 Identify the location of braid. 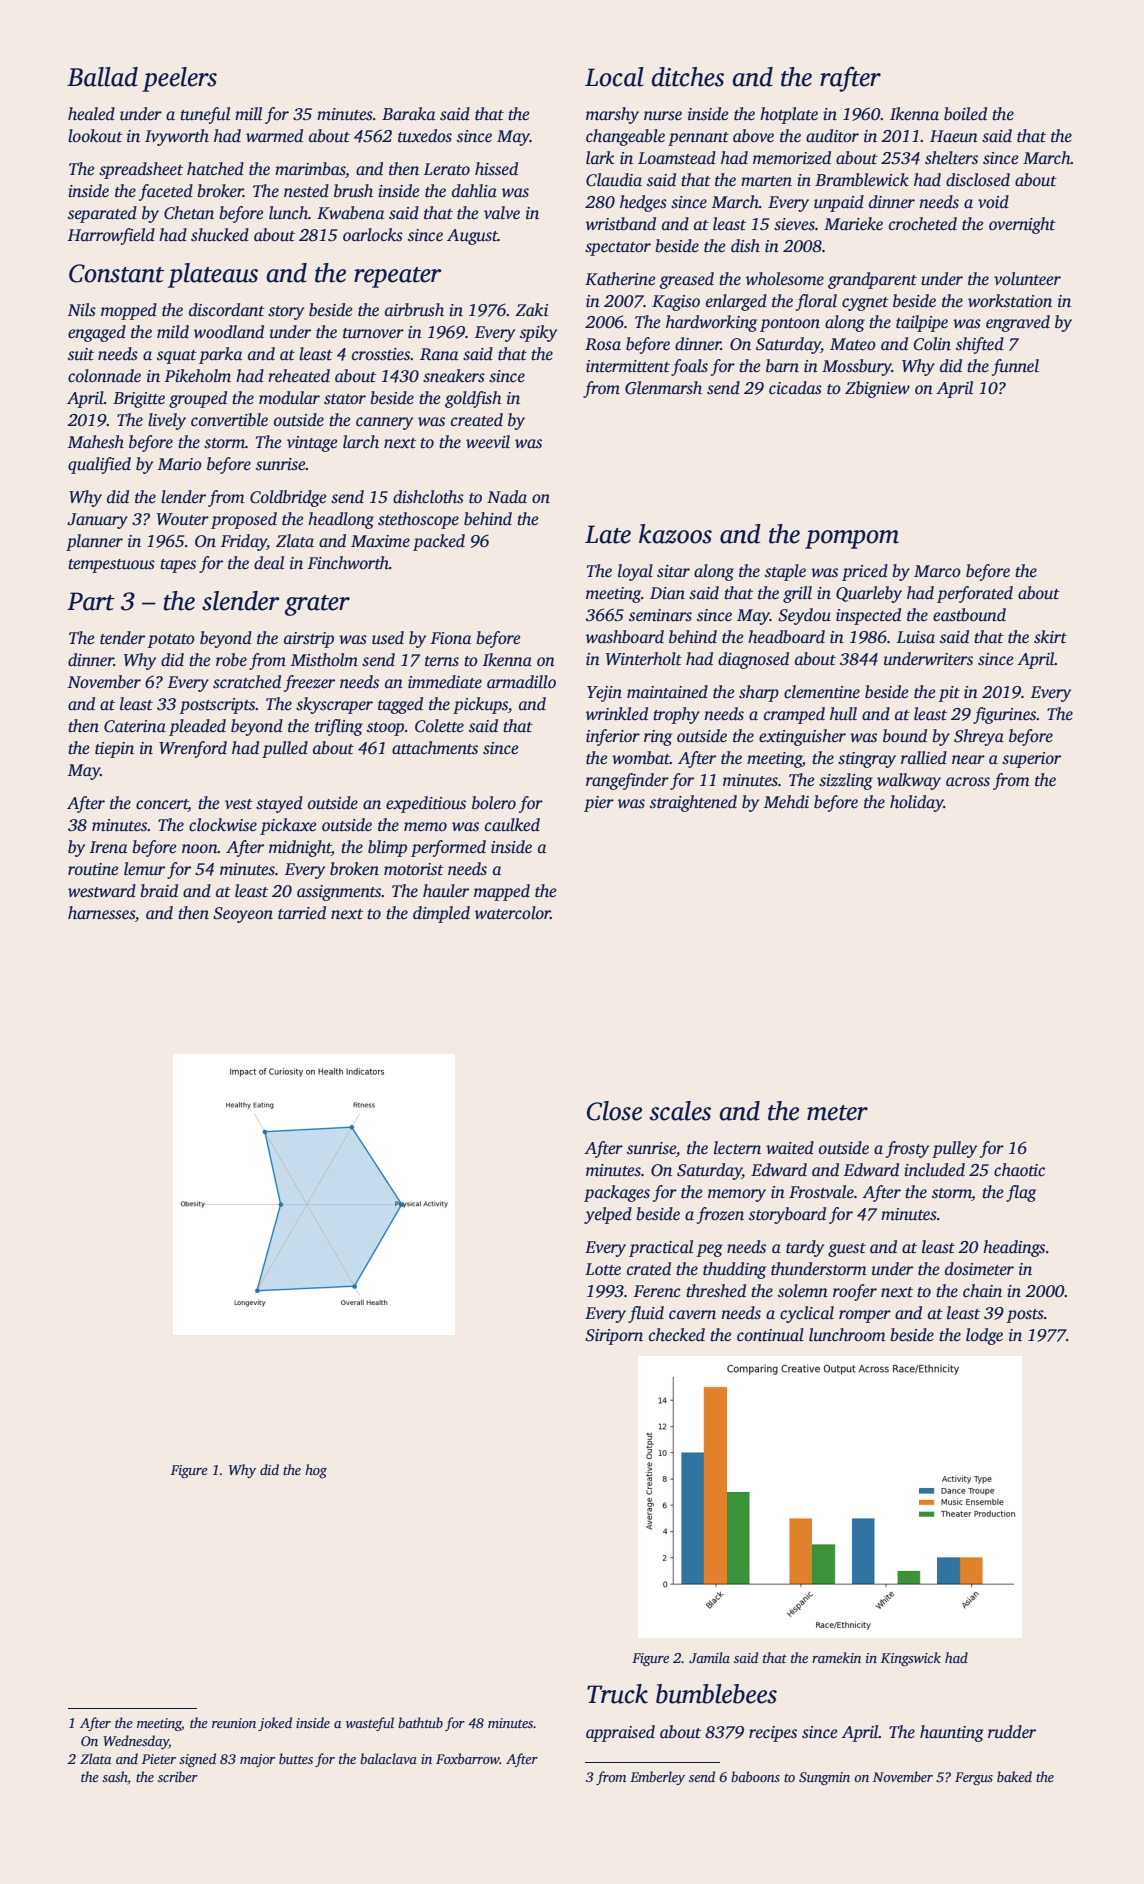
(159, 891).
